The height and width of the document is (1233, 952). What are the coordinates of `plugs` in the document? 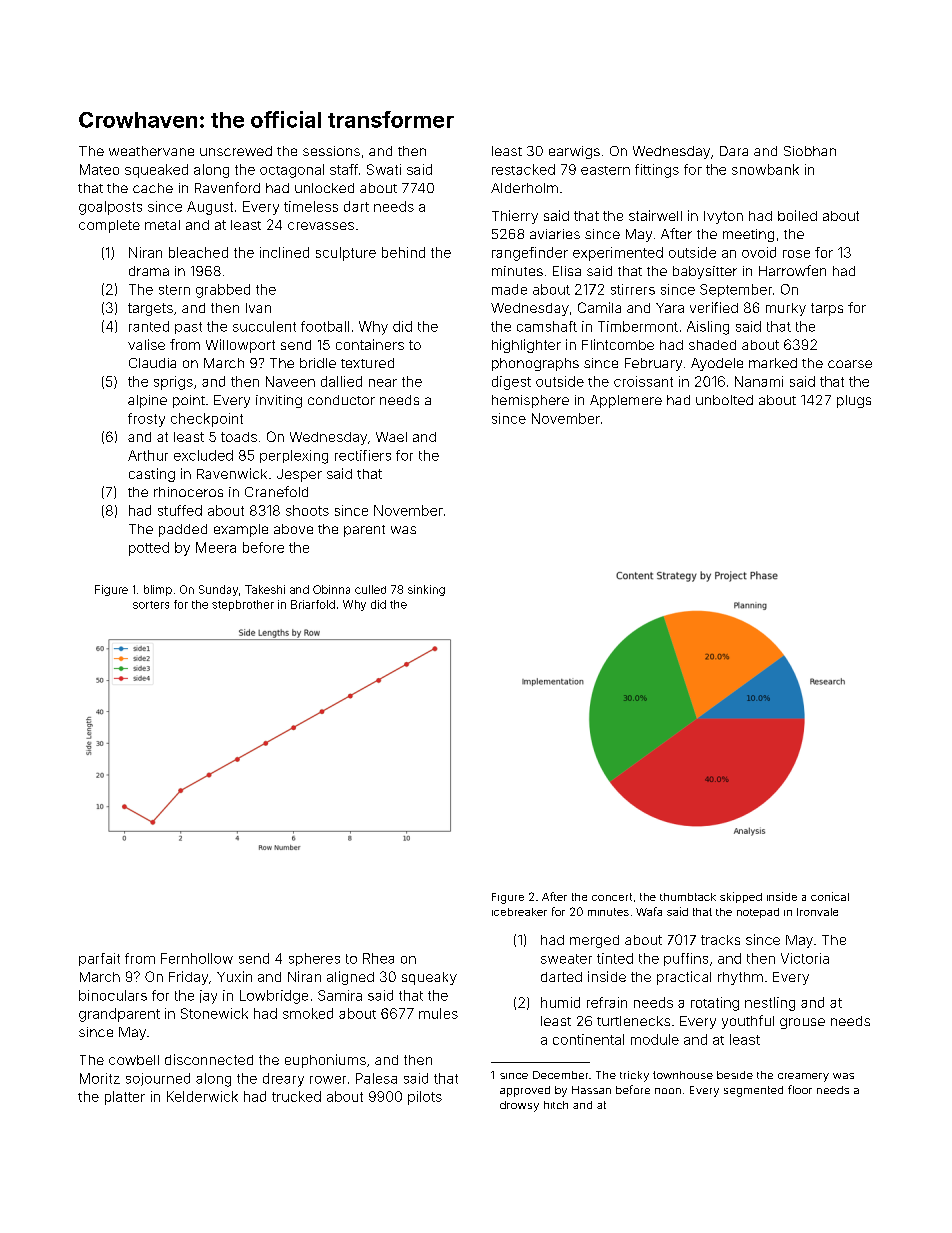 It's located at (854, 401).
